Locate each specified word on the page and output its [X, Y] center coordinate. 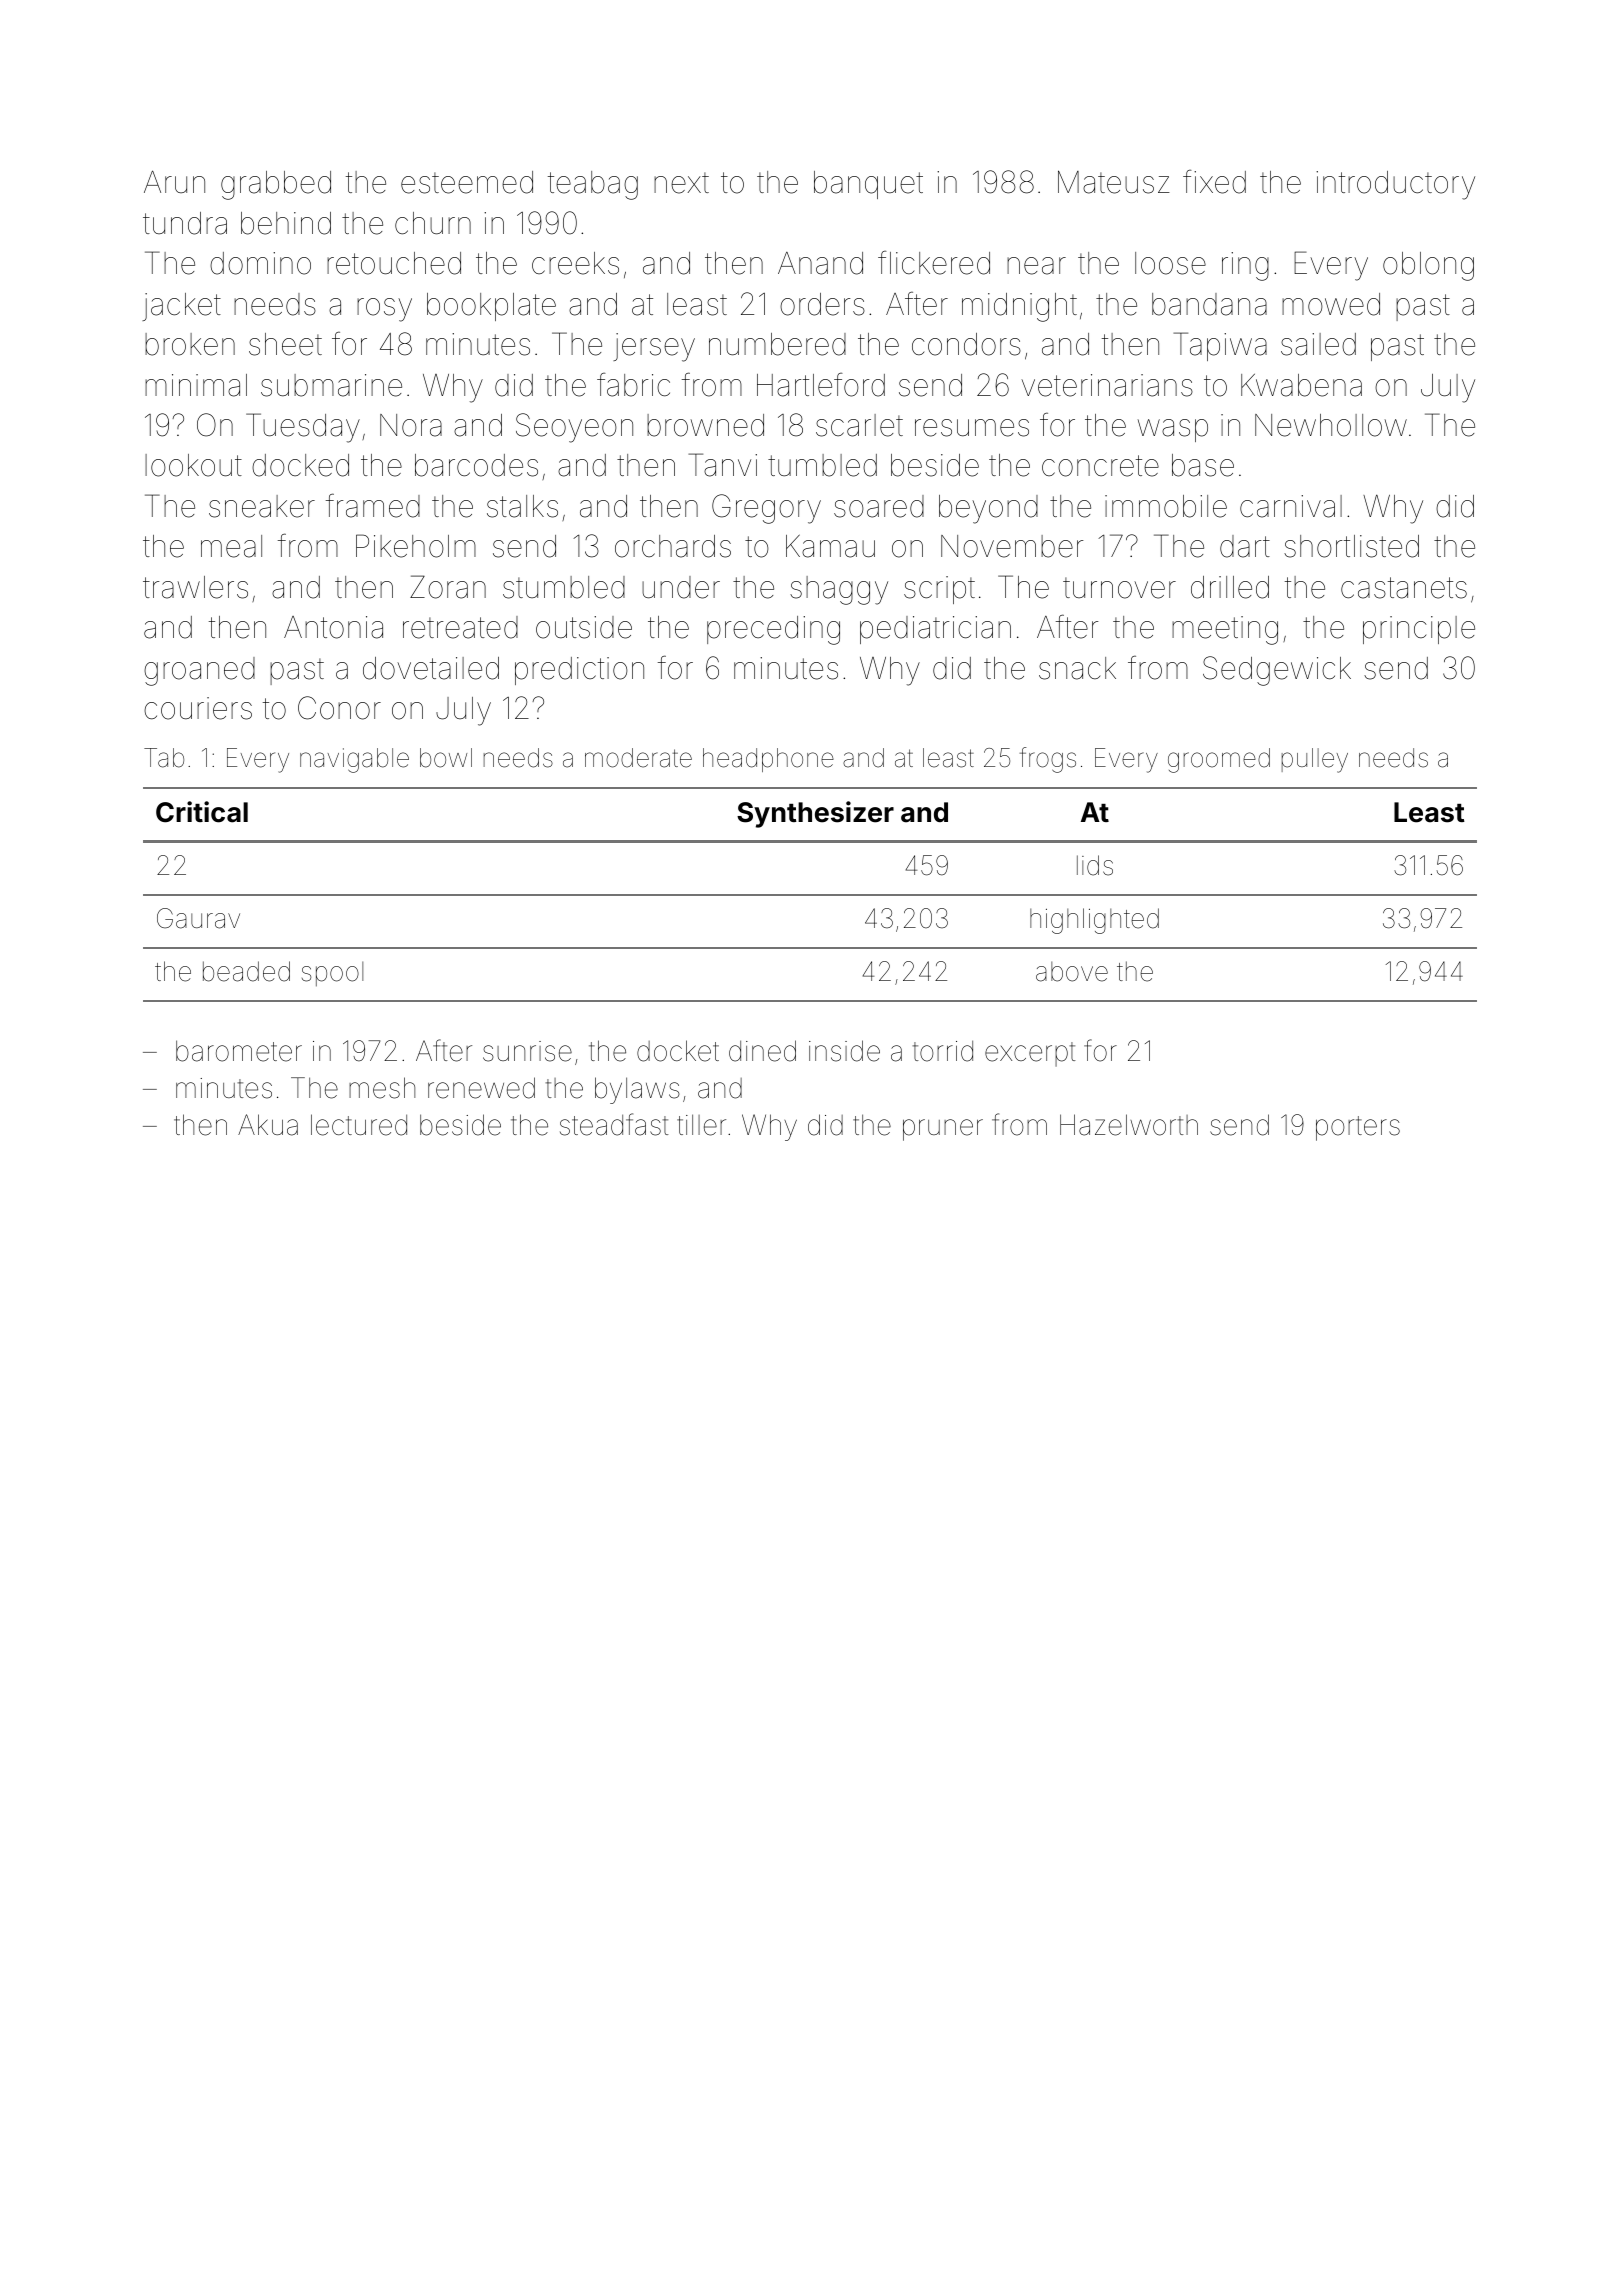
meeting [1225, 630]
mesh [382, 1088]
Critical [202, 812]
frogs [1048, 760]
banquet [868, 185]
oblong [1428, 266]
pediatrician [935, 630]
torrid [943, 1051]
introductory [1395, 185]
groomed [1219, 760]
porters [1358, 1128]
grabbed [276, 185]
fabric [633, 385]
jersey [654, 347]
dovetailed [431, 668]
